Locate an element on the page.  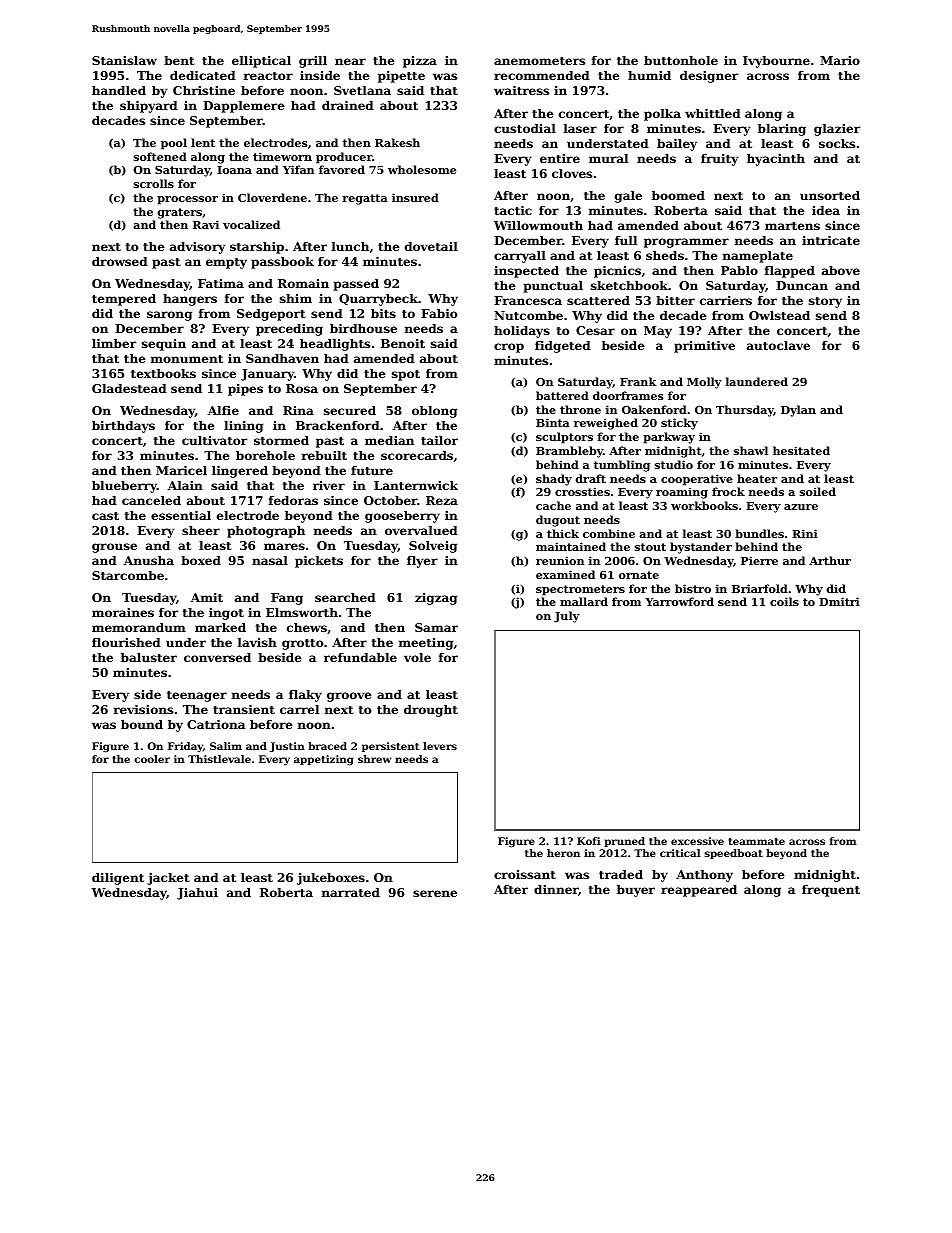
narrated is located at coordinates (351, 892).
